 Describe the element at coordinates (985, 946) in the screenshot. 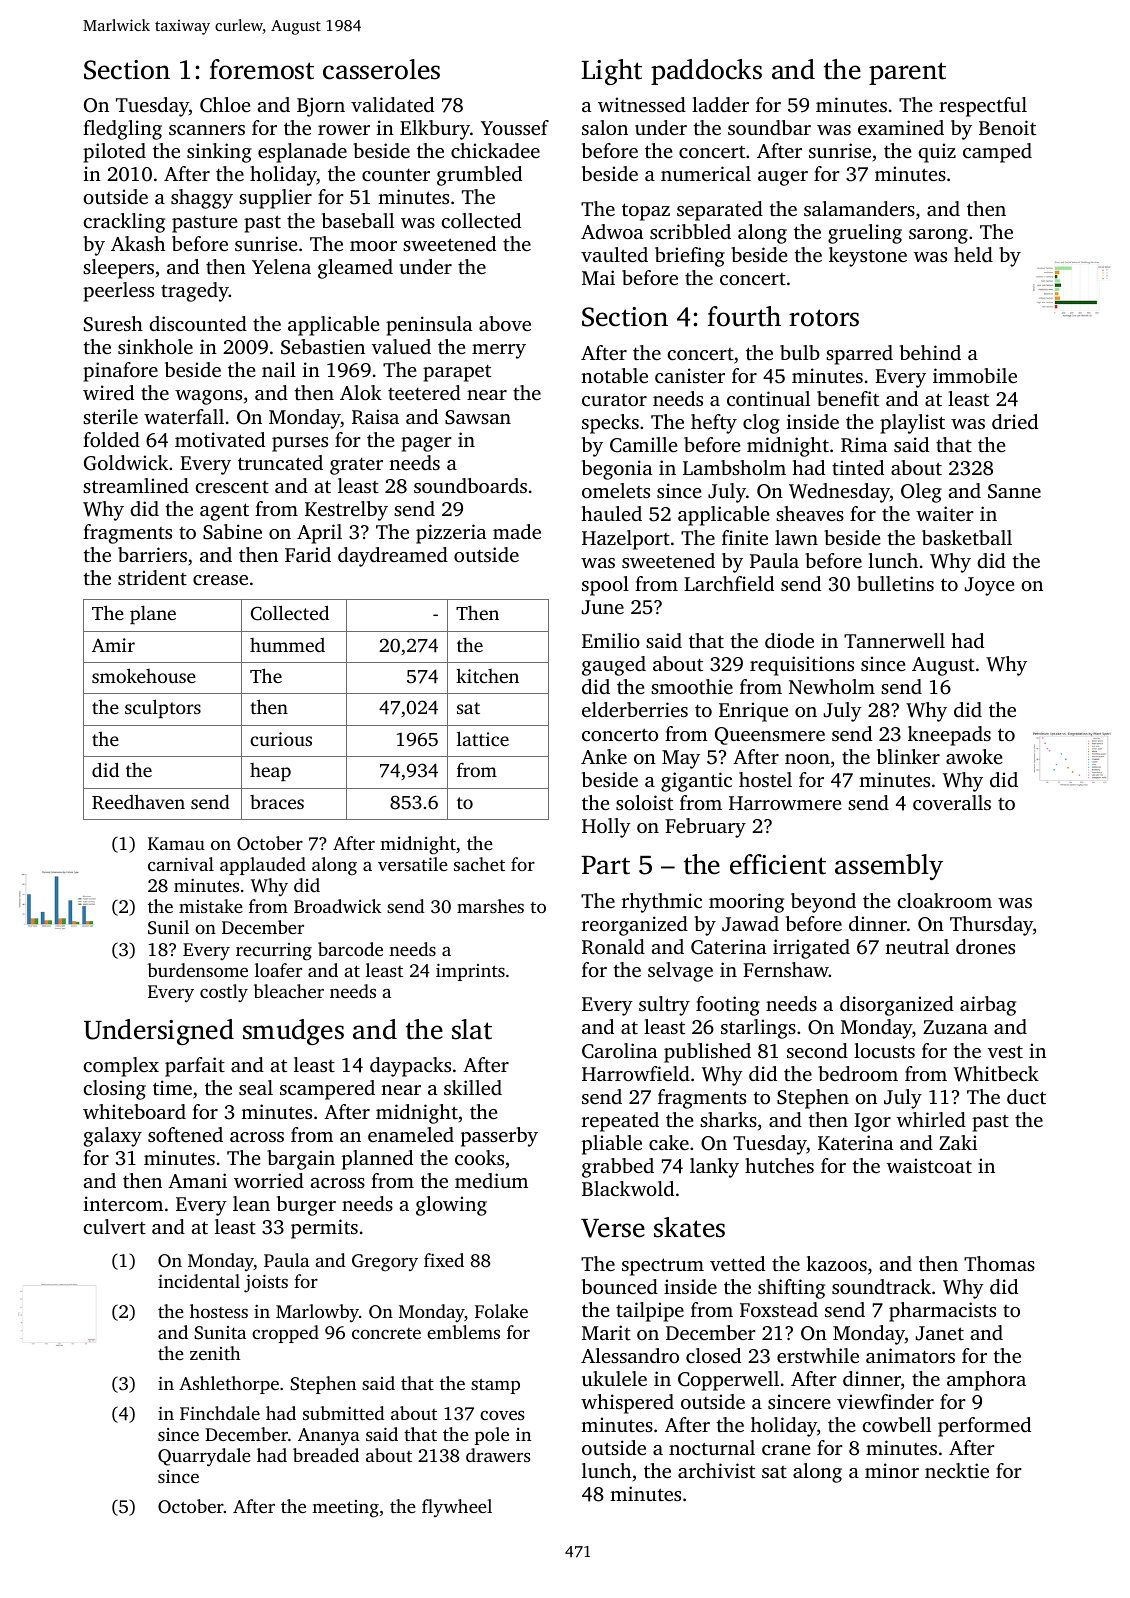

I see `drones` at that location.
